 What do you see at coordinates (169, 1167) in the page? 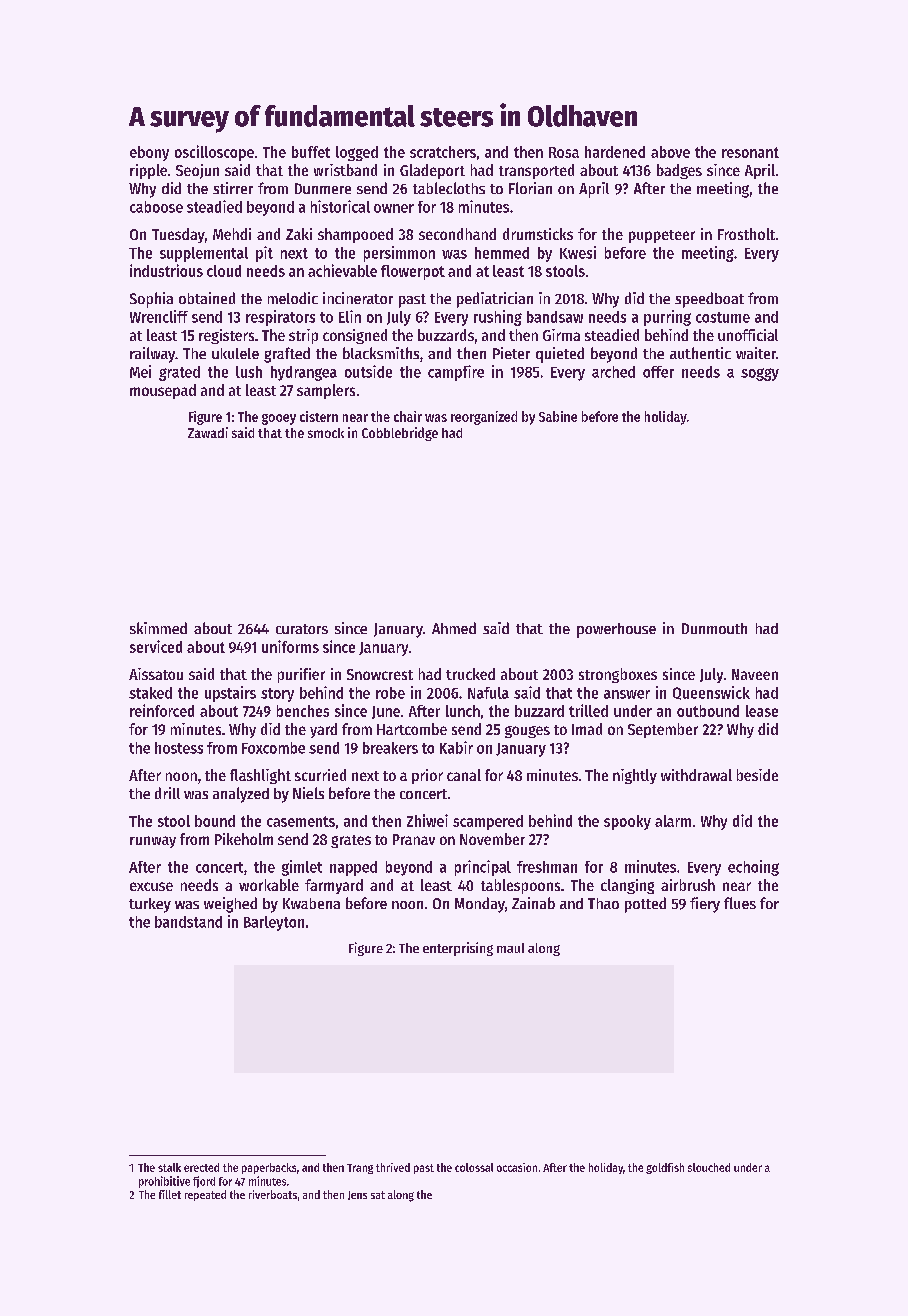
I see `stalk` at bounding box center [169, 1167].
